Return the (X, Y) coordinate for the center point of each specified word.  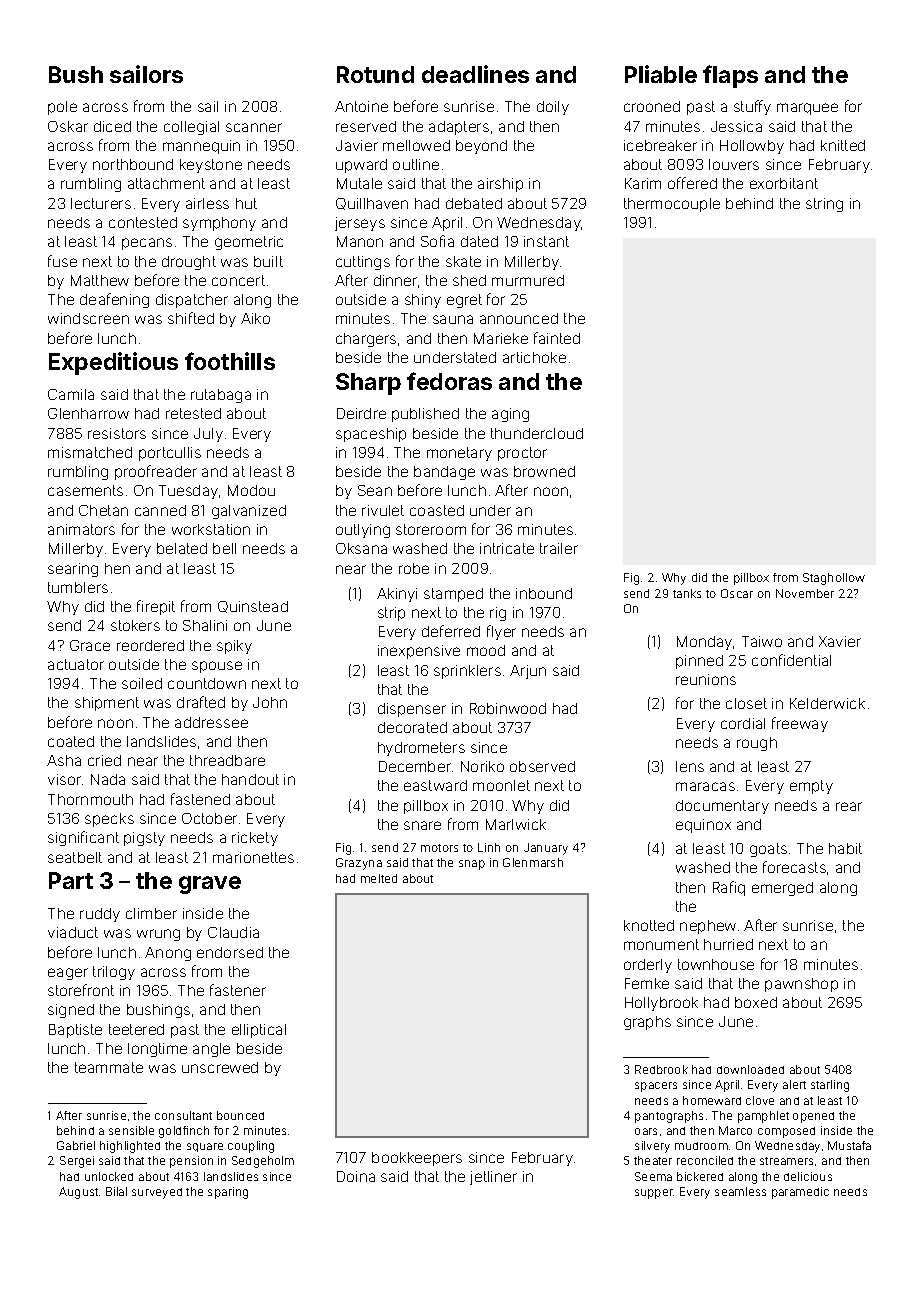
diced (112, 126)
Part (71, 880)
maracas (705, 786)
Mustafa (849, 1145)
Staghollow (834, 579)
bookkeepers (417, 1159)
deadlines (475, 74)
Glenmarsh (533, 862)
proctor (522, 454)
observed (542, 766)
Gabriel (76, 1145)
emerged (782, 889)
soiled (142, 683)
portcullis (170, 454)
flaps (730, 76)
